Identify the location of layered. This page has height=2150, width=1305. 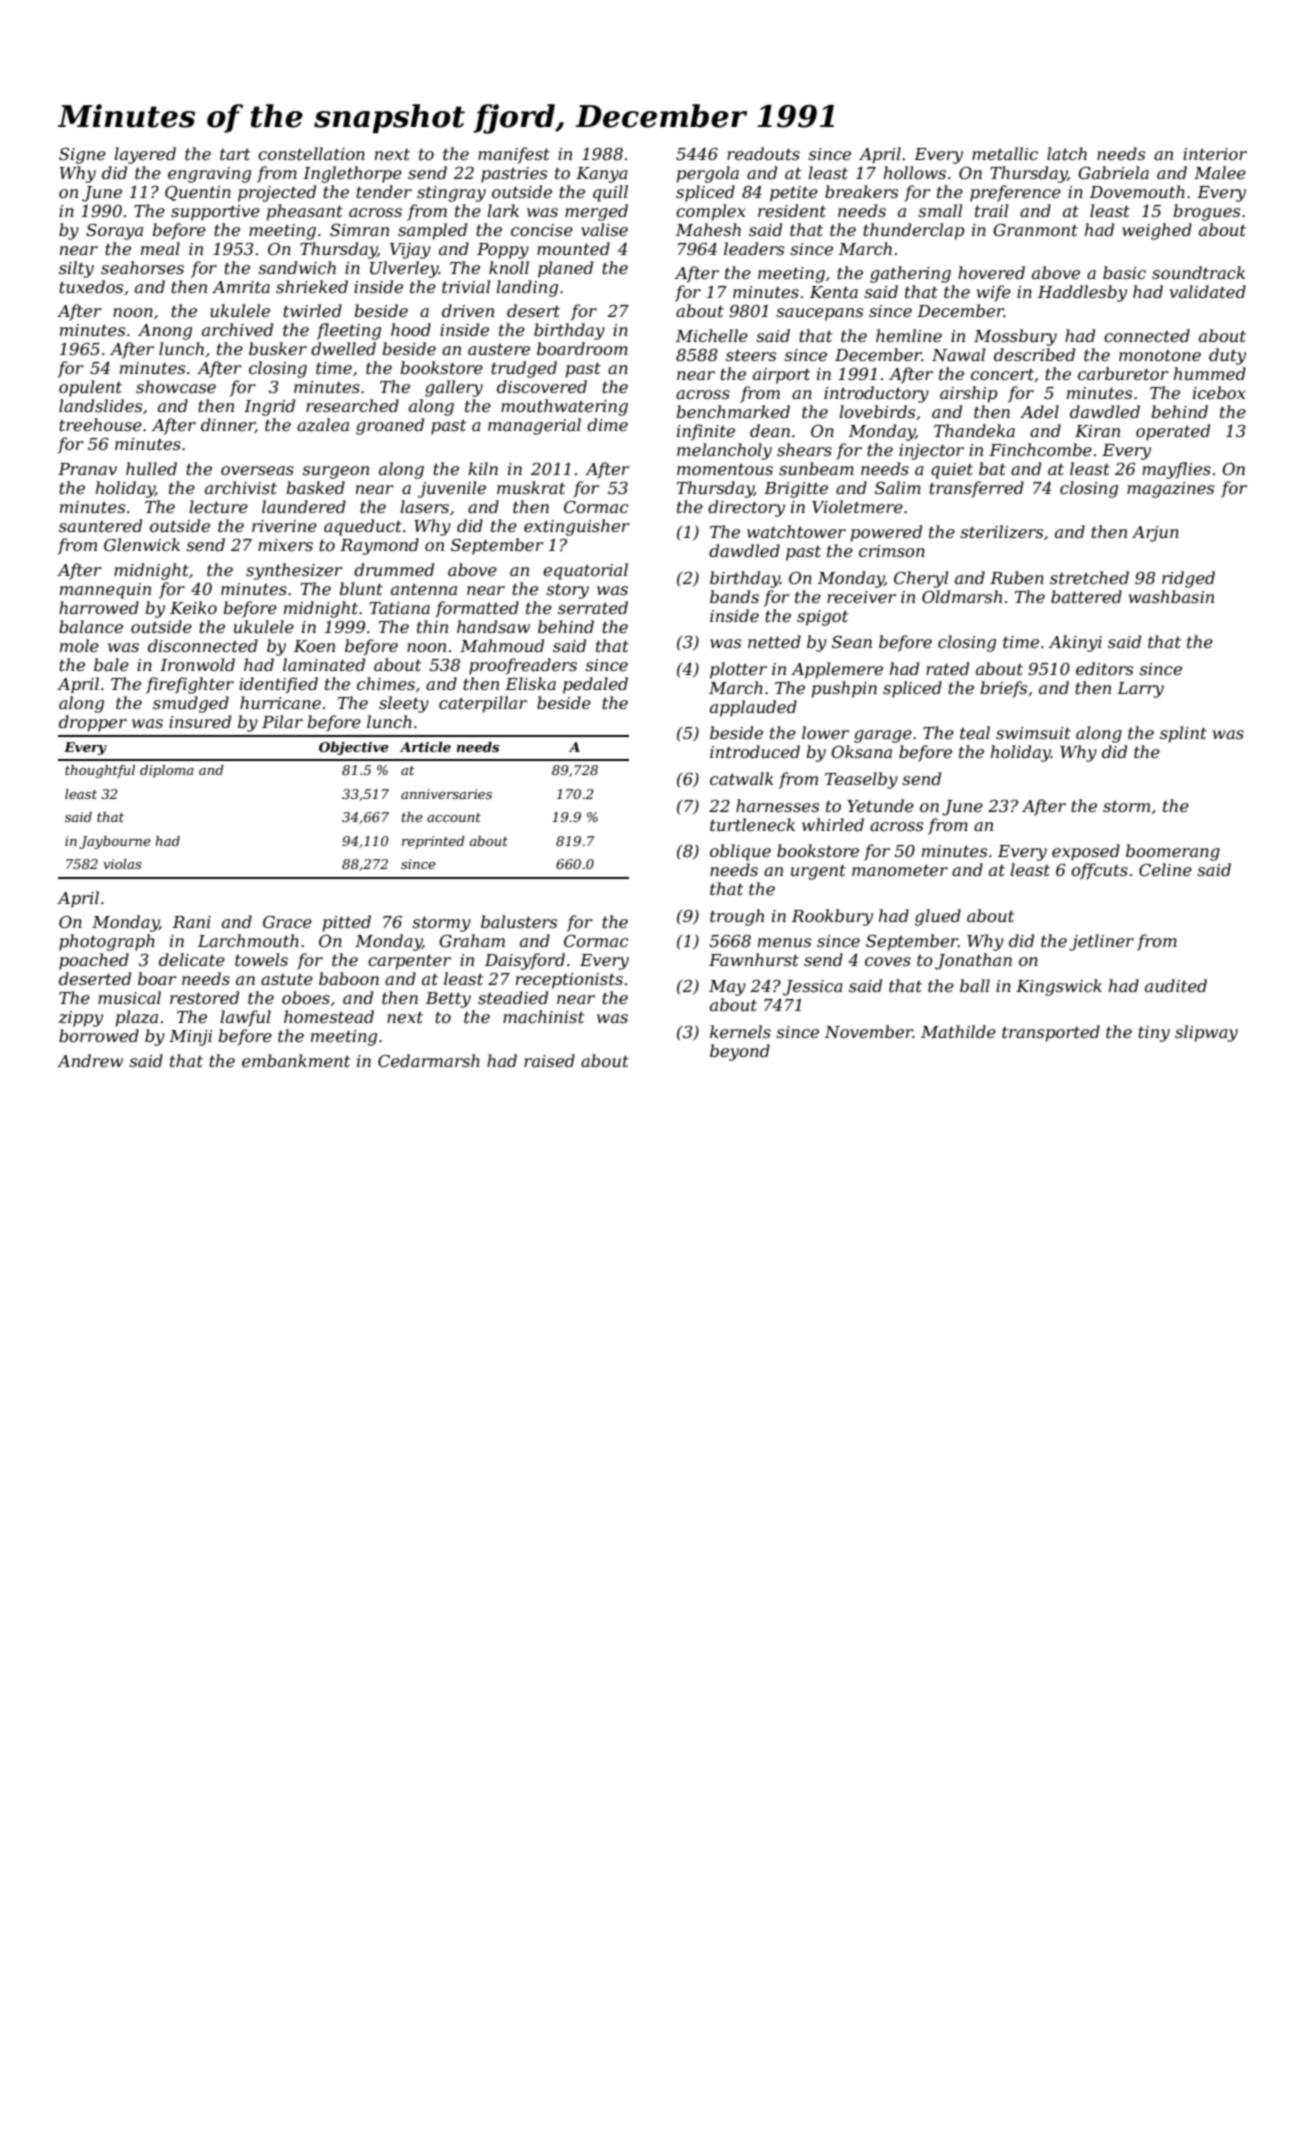
(145, 155).
